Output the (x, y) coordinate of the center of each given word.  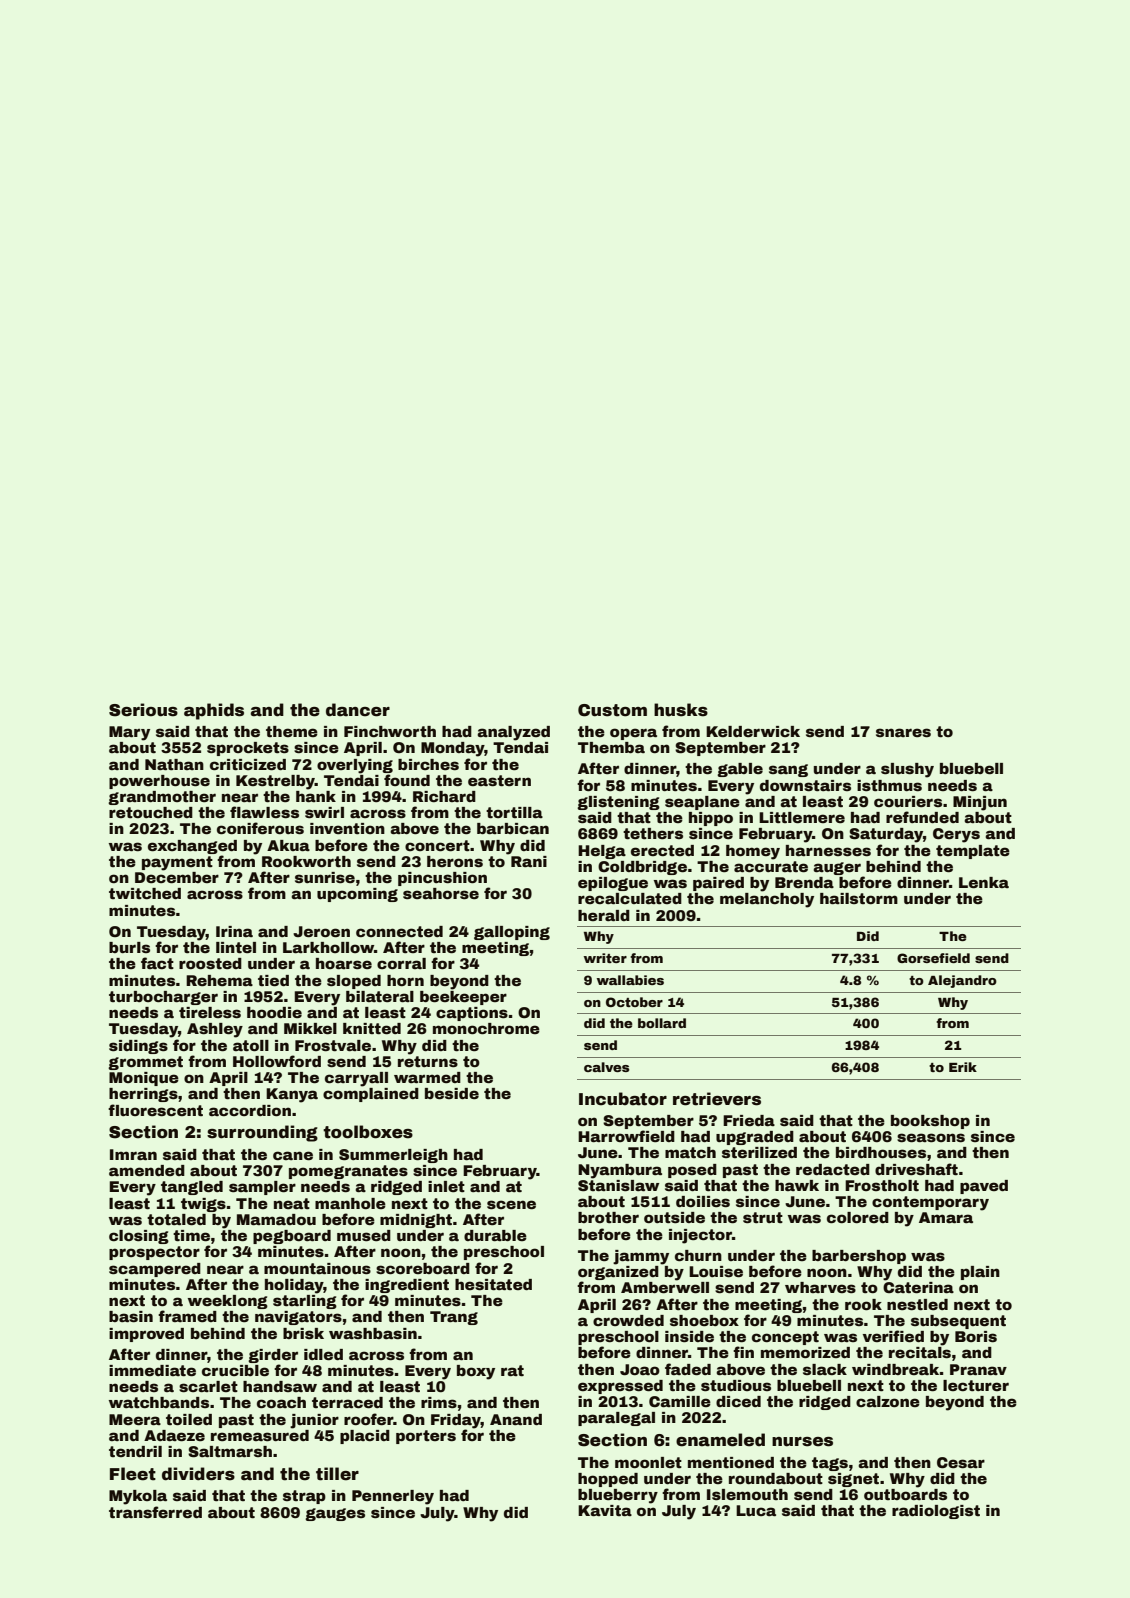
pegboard (292, 1237)
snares (903, 732)
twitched (145, 893)
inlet (446, 1186)
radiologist (936, 1512)
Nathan (174, 764)
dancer (358, 710)
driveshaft (916, 1169)
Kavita (605, 1510)
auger (837, 868)
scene (511, 1204)
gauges (335, 1514)
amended (147, 1170)
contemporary (930, 1203)
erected (662, 850)
